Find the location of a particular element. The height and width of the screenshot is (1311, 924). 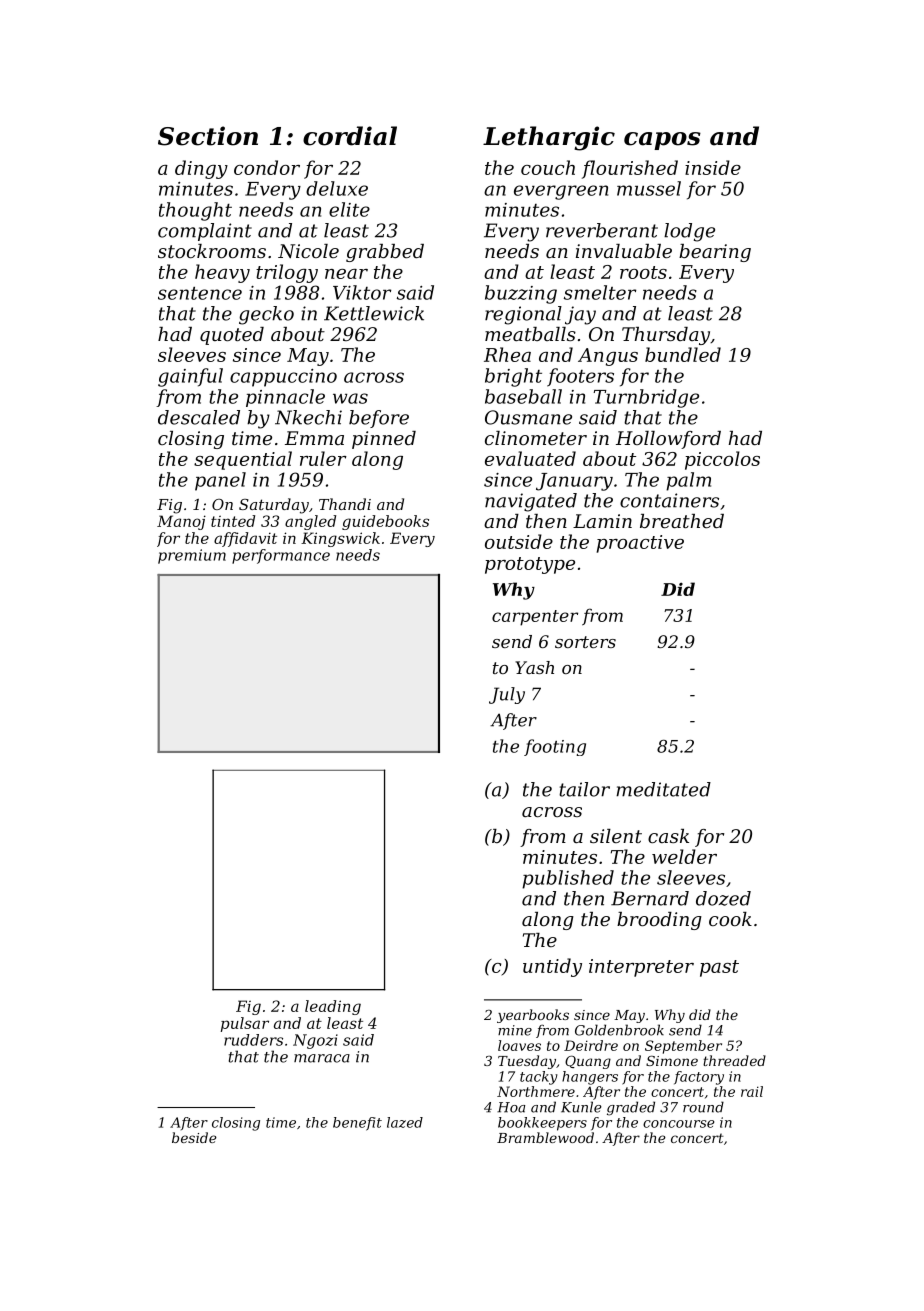

ruler is located at coordinates (323, 458).
